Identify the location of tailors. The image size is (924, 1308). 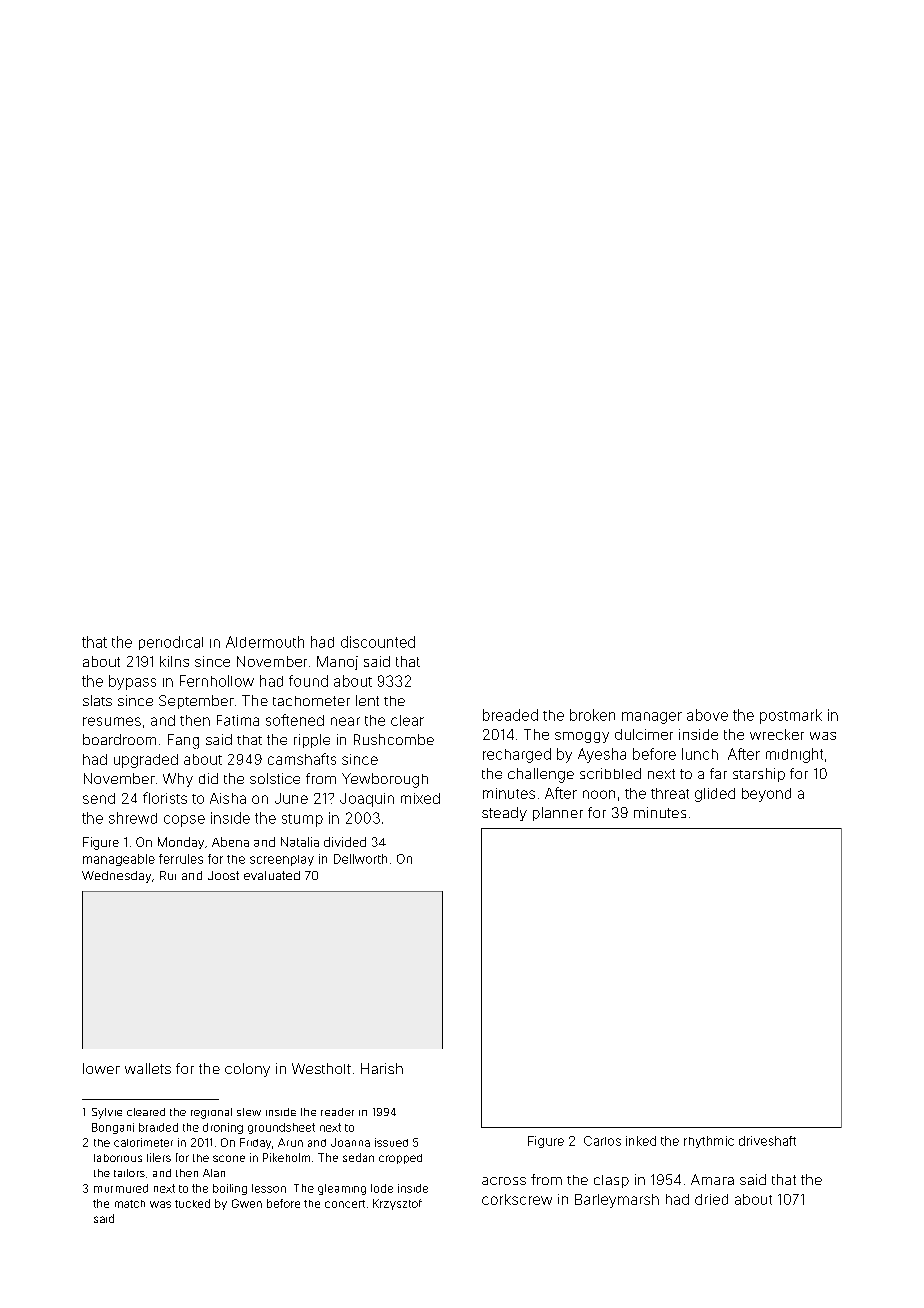
(129, 1173).
